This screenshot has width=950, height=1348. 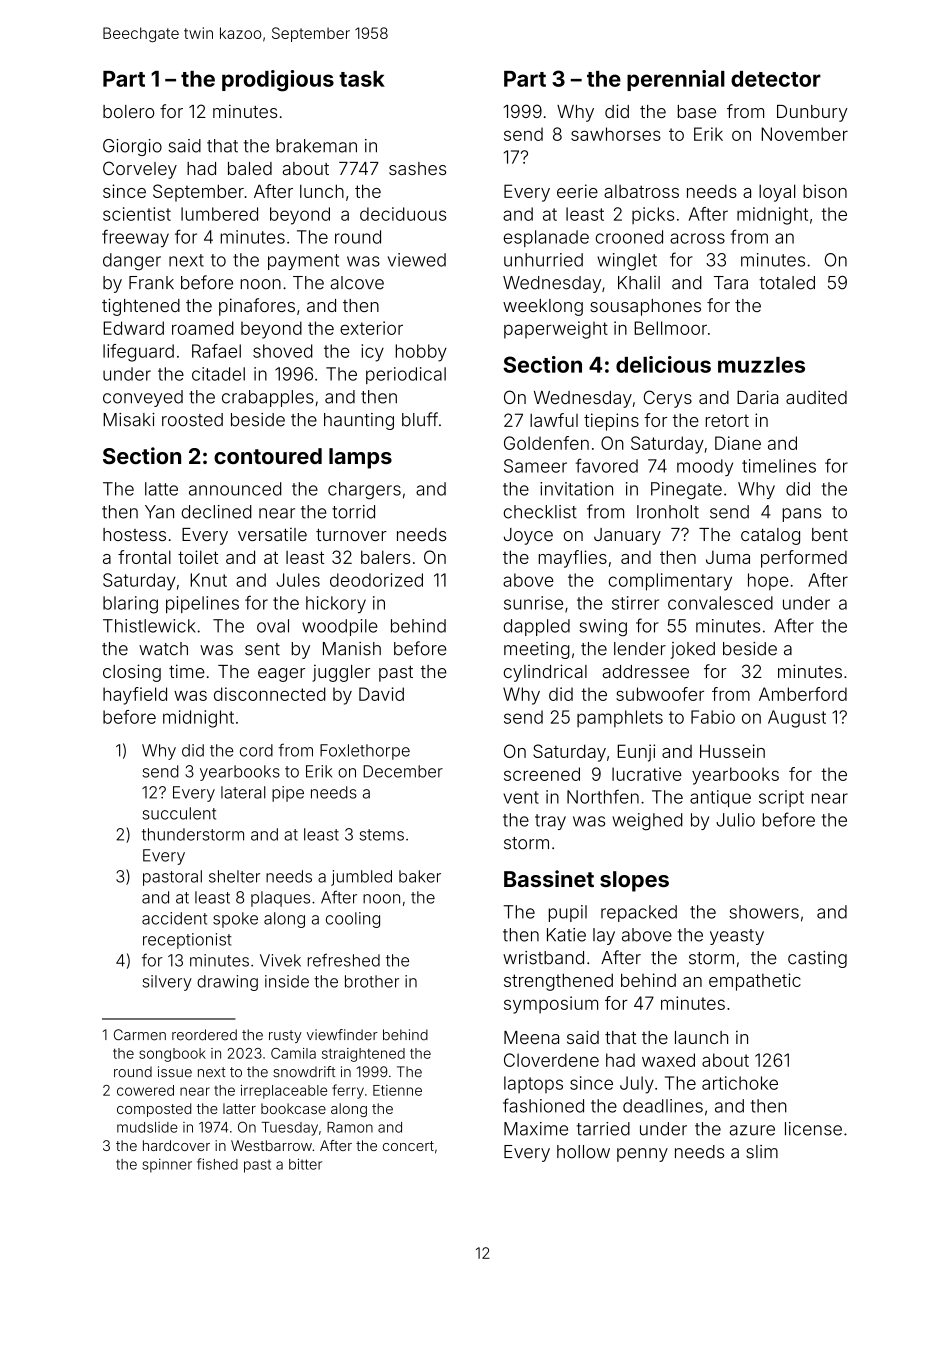 I want to click on brakeman, so click(x=316, y=146).
